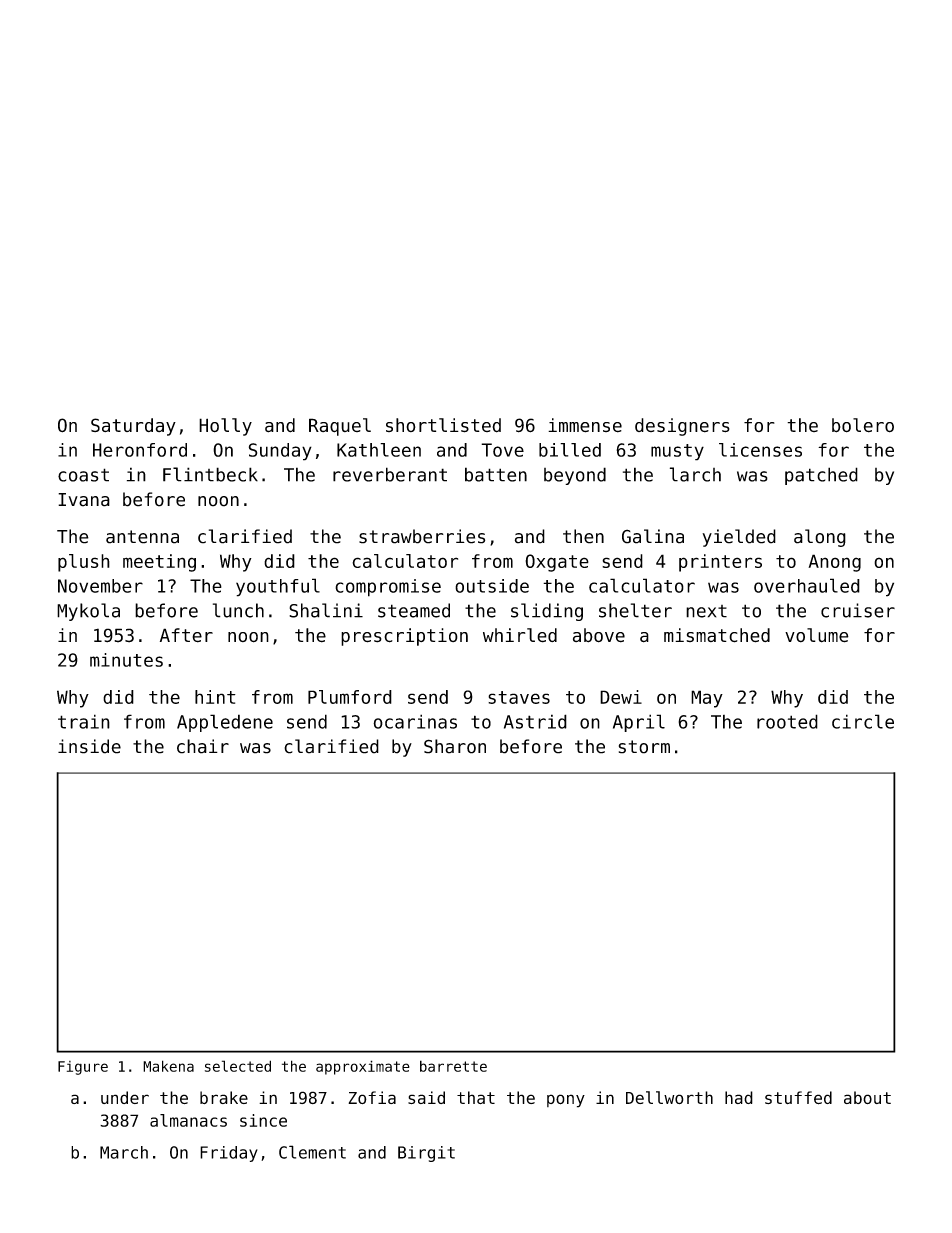 This image has height=1233, width=952. I want to click on bolero, so click(863, 425).
